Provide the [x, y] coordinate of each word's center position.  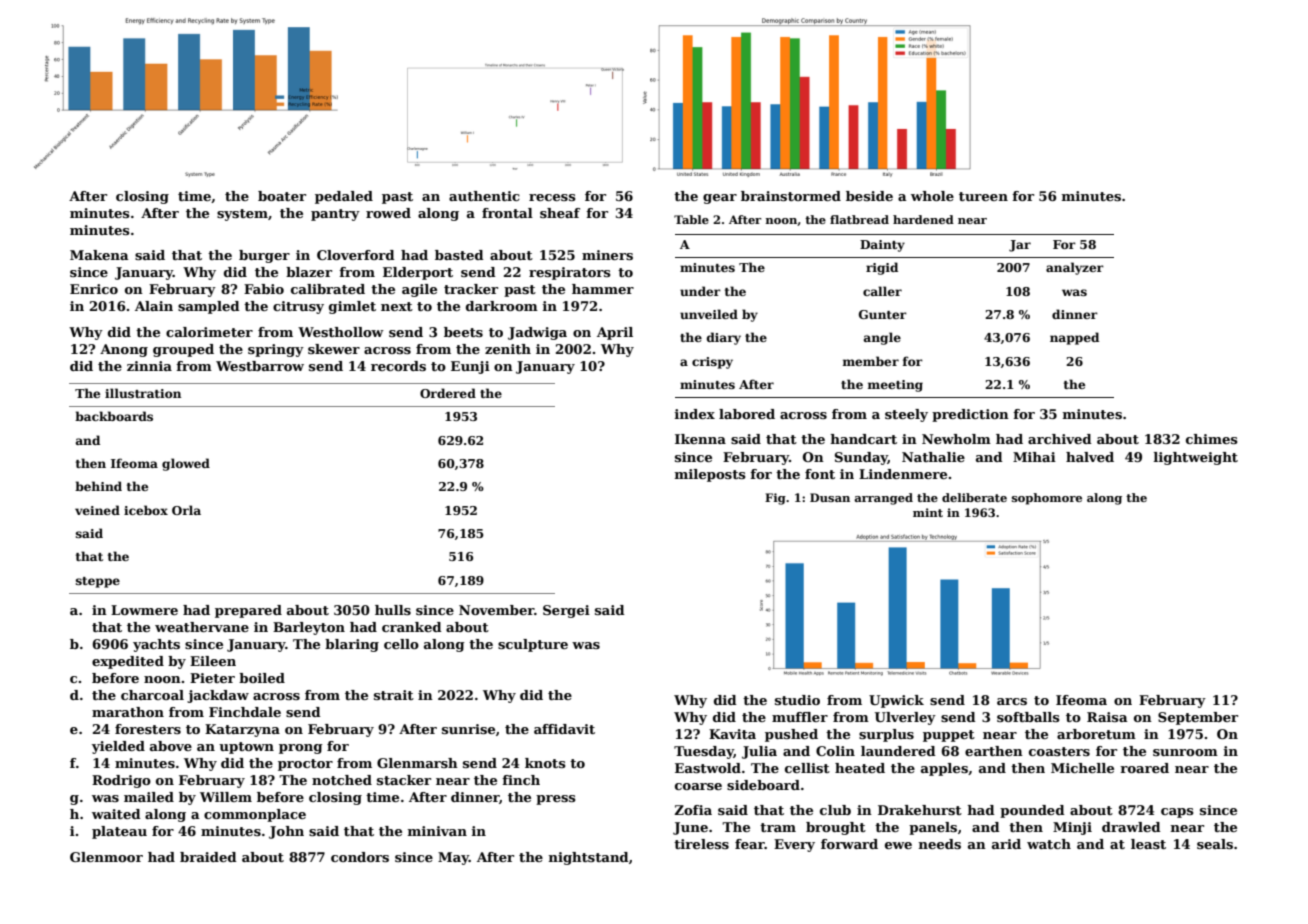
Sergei [566, 611]
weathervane [202, 627]
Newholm [956, 439]
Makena [99, 255]
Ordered [448, 393]
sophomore [1047, 499]
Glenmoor [106, 857]
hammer [603, 289]
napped [1074, 338]
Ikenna [700, 439]
